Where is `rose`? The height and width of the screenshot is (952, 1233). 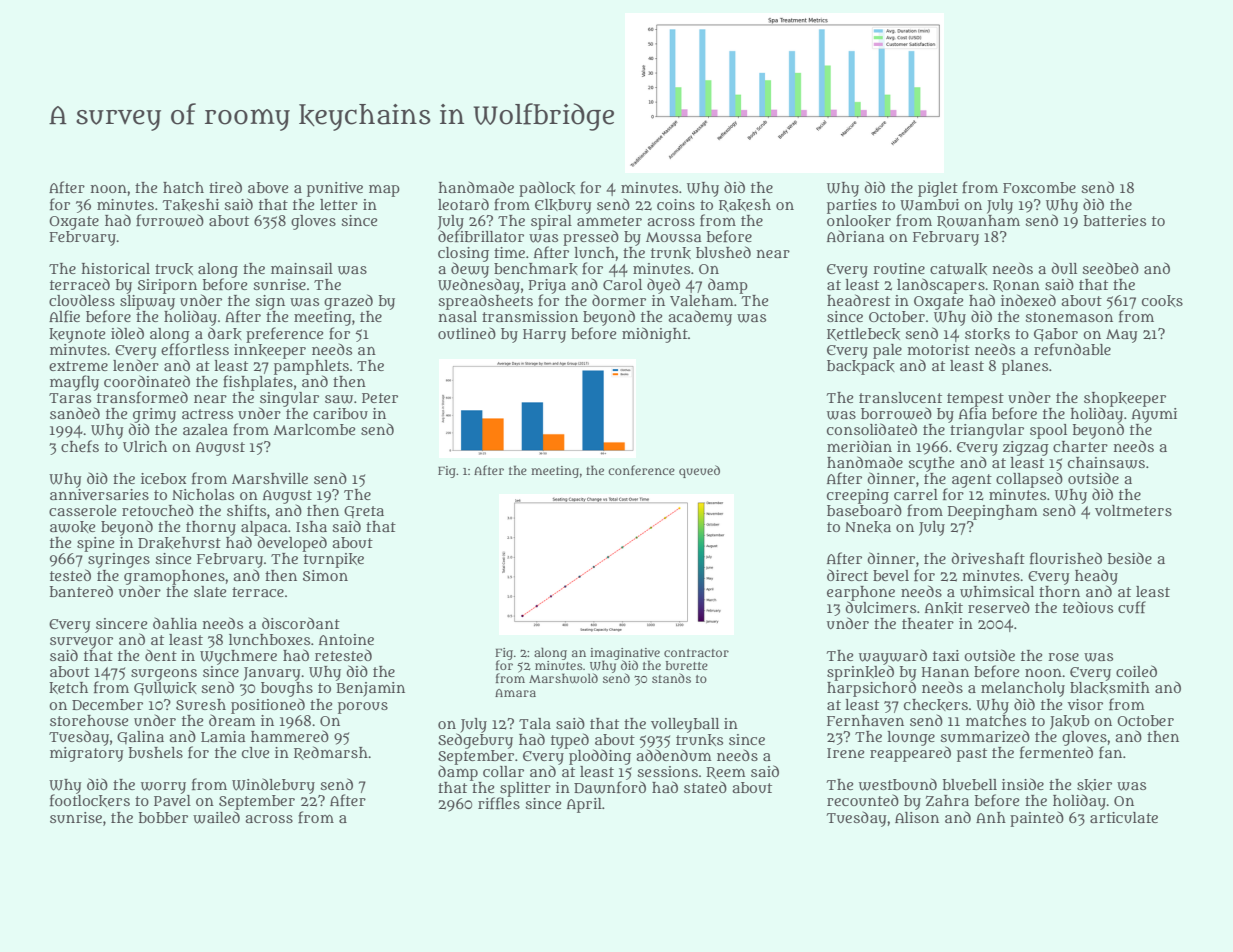
rose is located at coordinates (1063, 657).
